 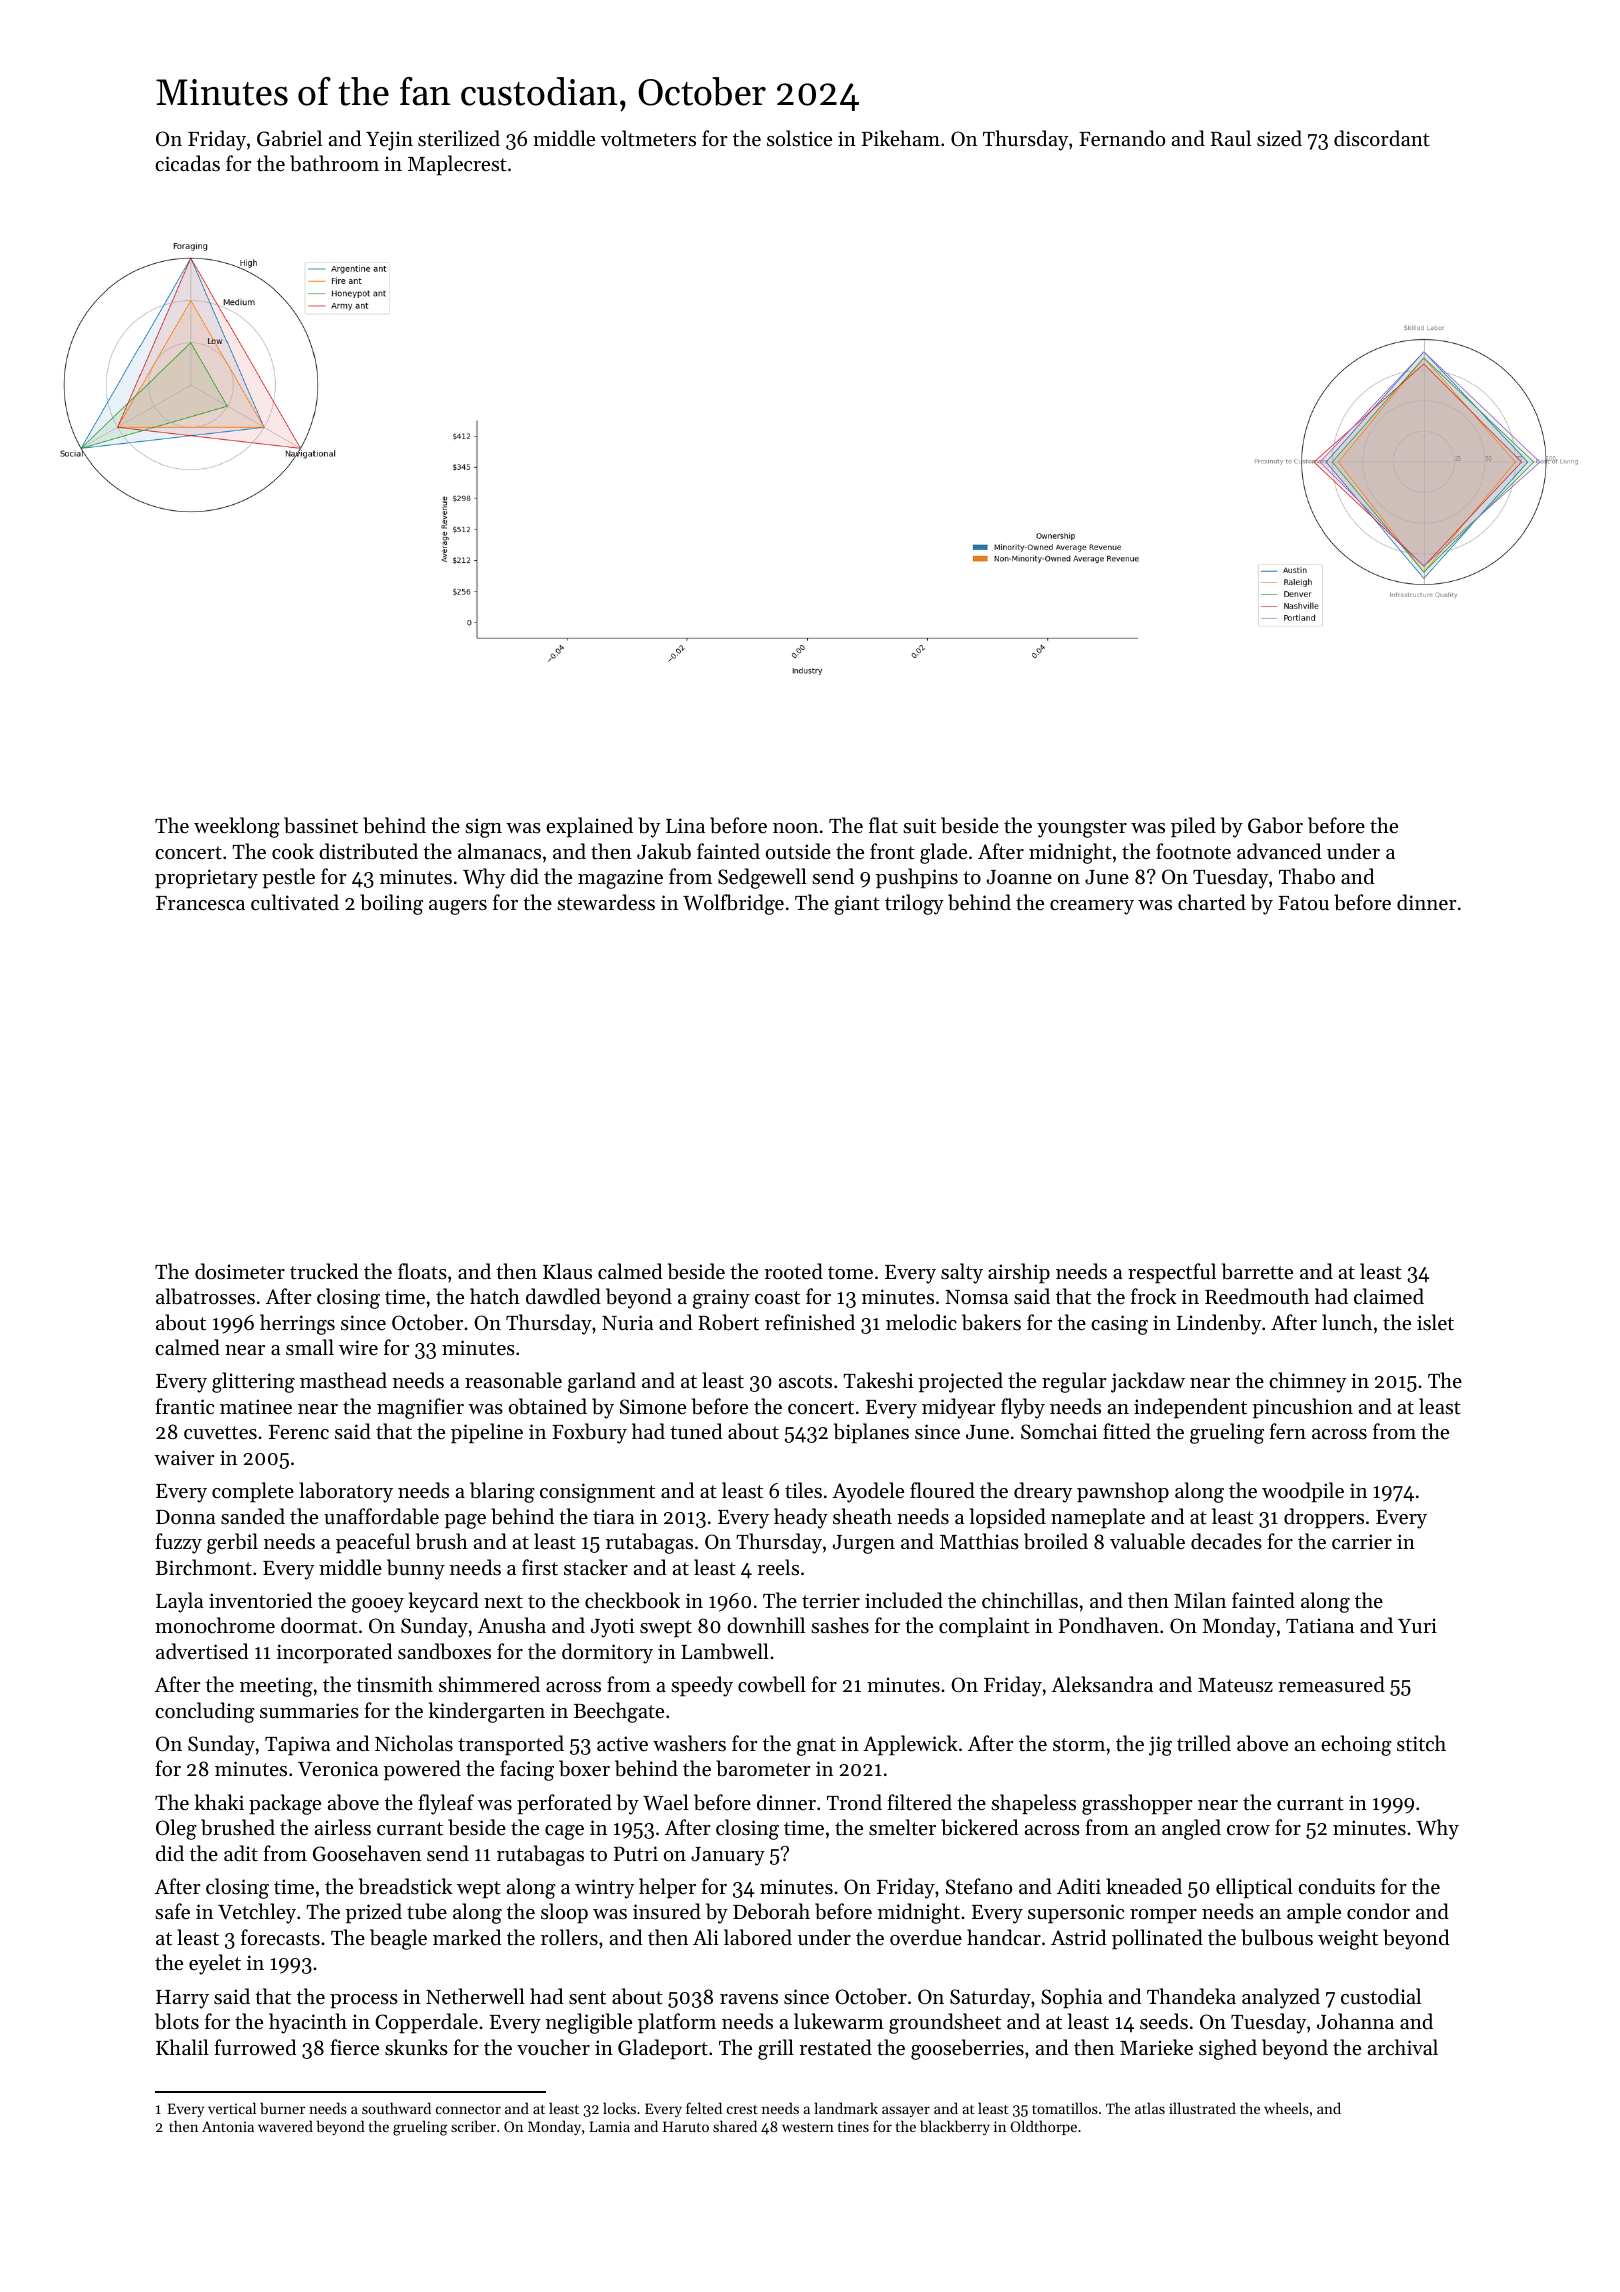 What do you see at coordinates (763, 1768) in the screenshot?
I see `barometer` at bounding box center [763, 1768].
